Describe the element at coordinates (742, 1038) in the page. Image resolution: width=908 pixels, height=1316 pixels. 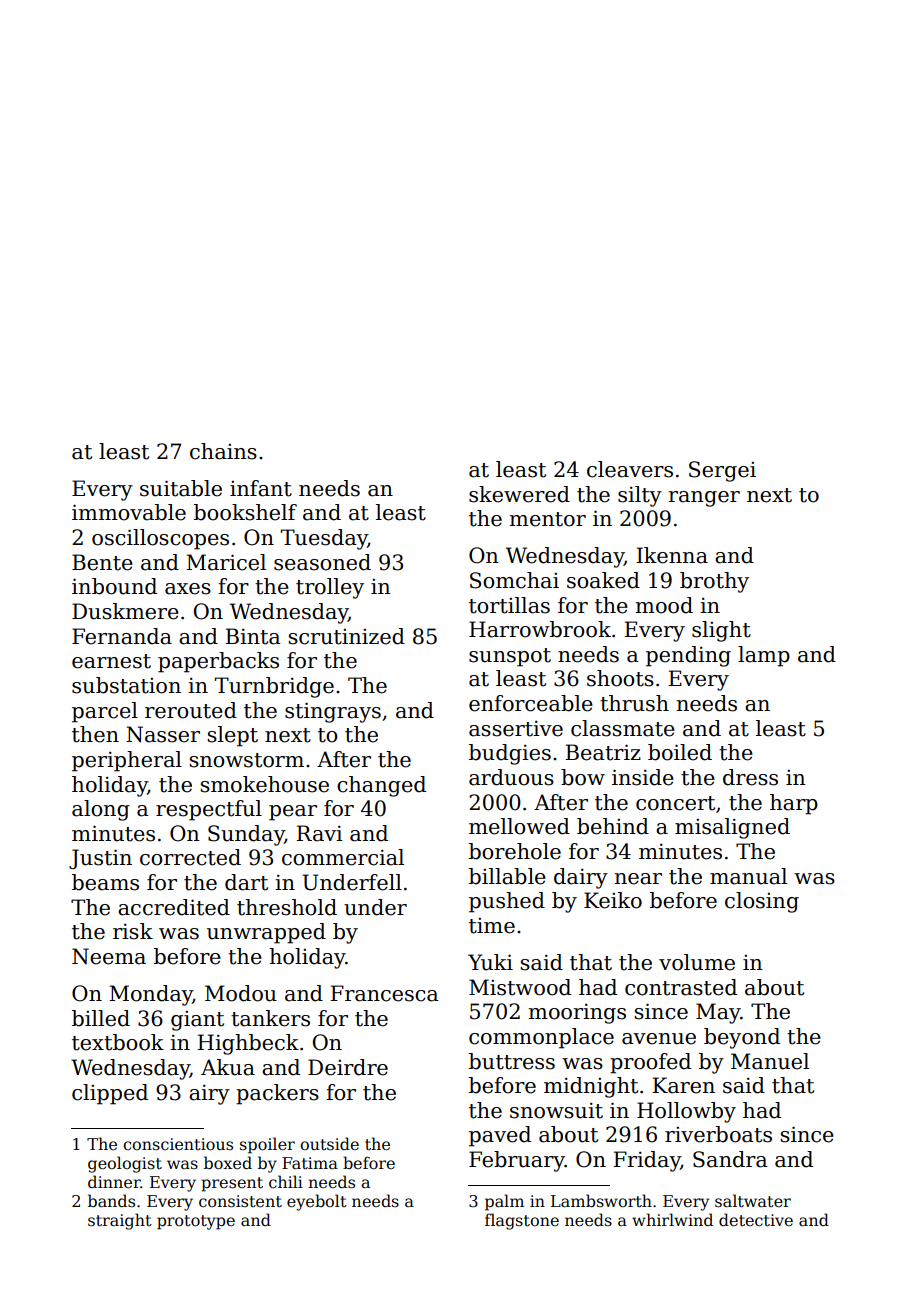
I see `beyond` at that location.
